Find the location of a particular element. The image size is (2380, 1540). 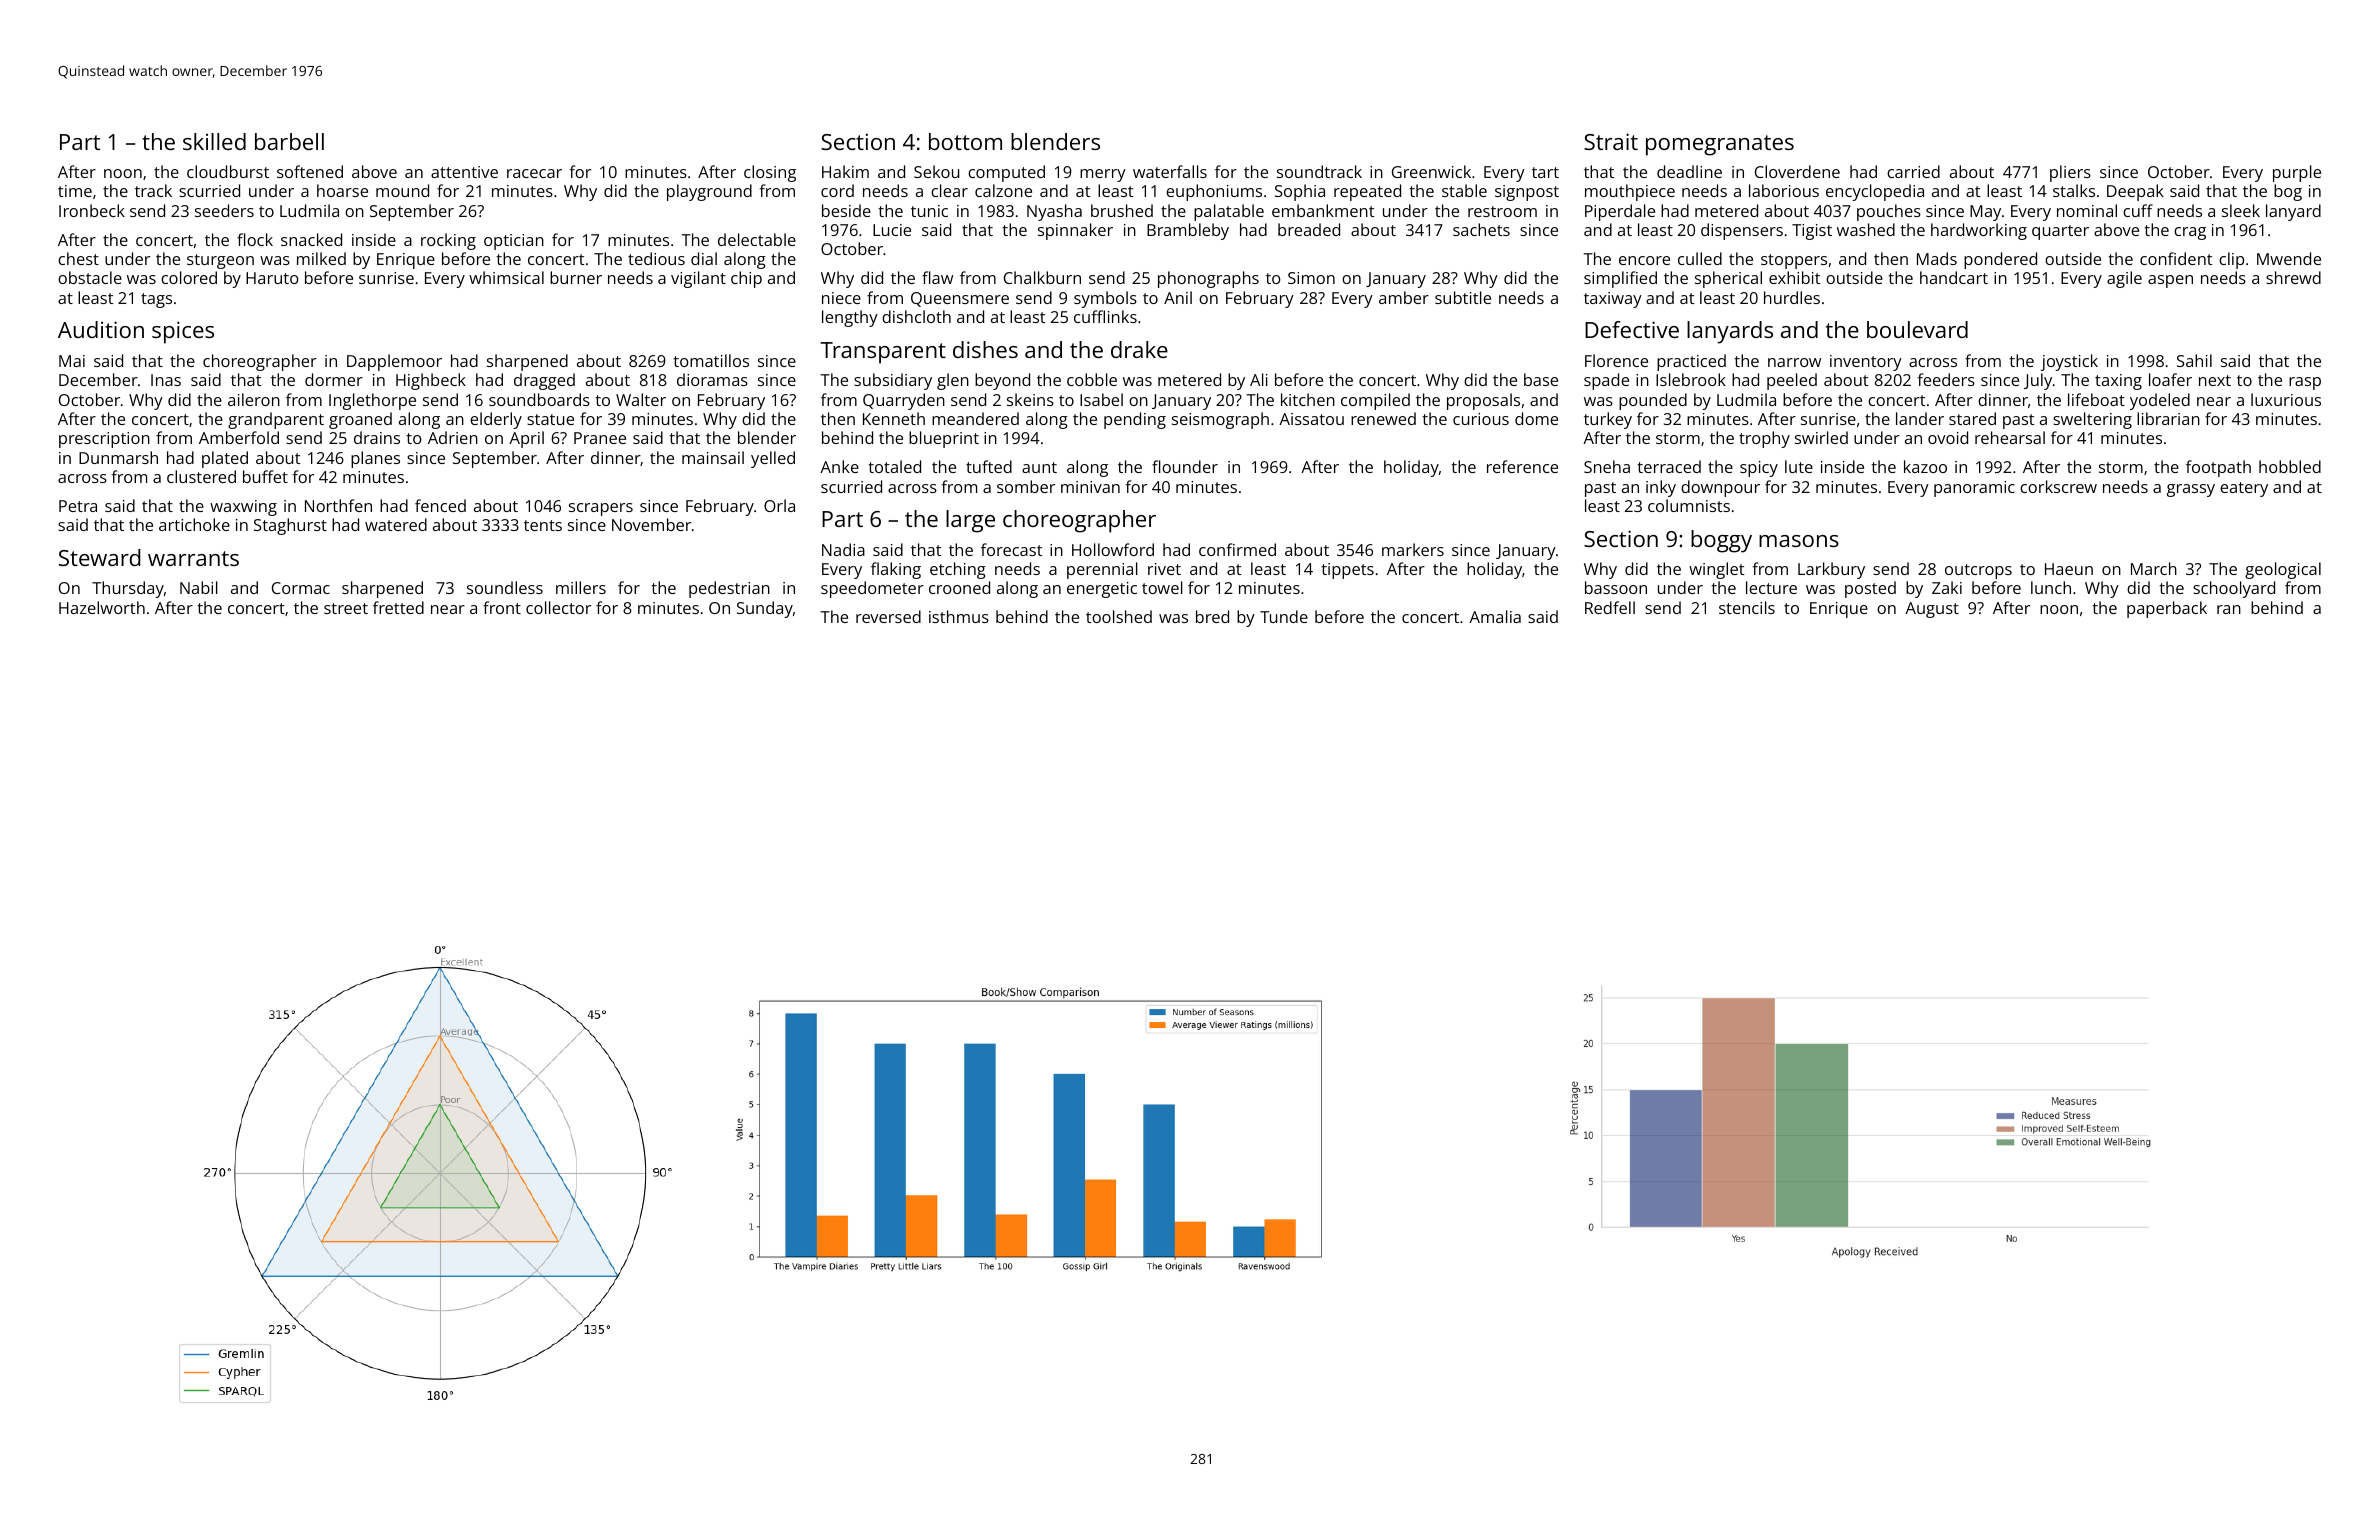

skilled is located at coordinates (214, 141).
